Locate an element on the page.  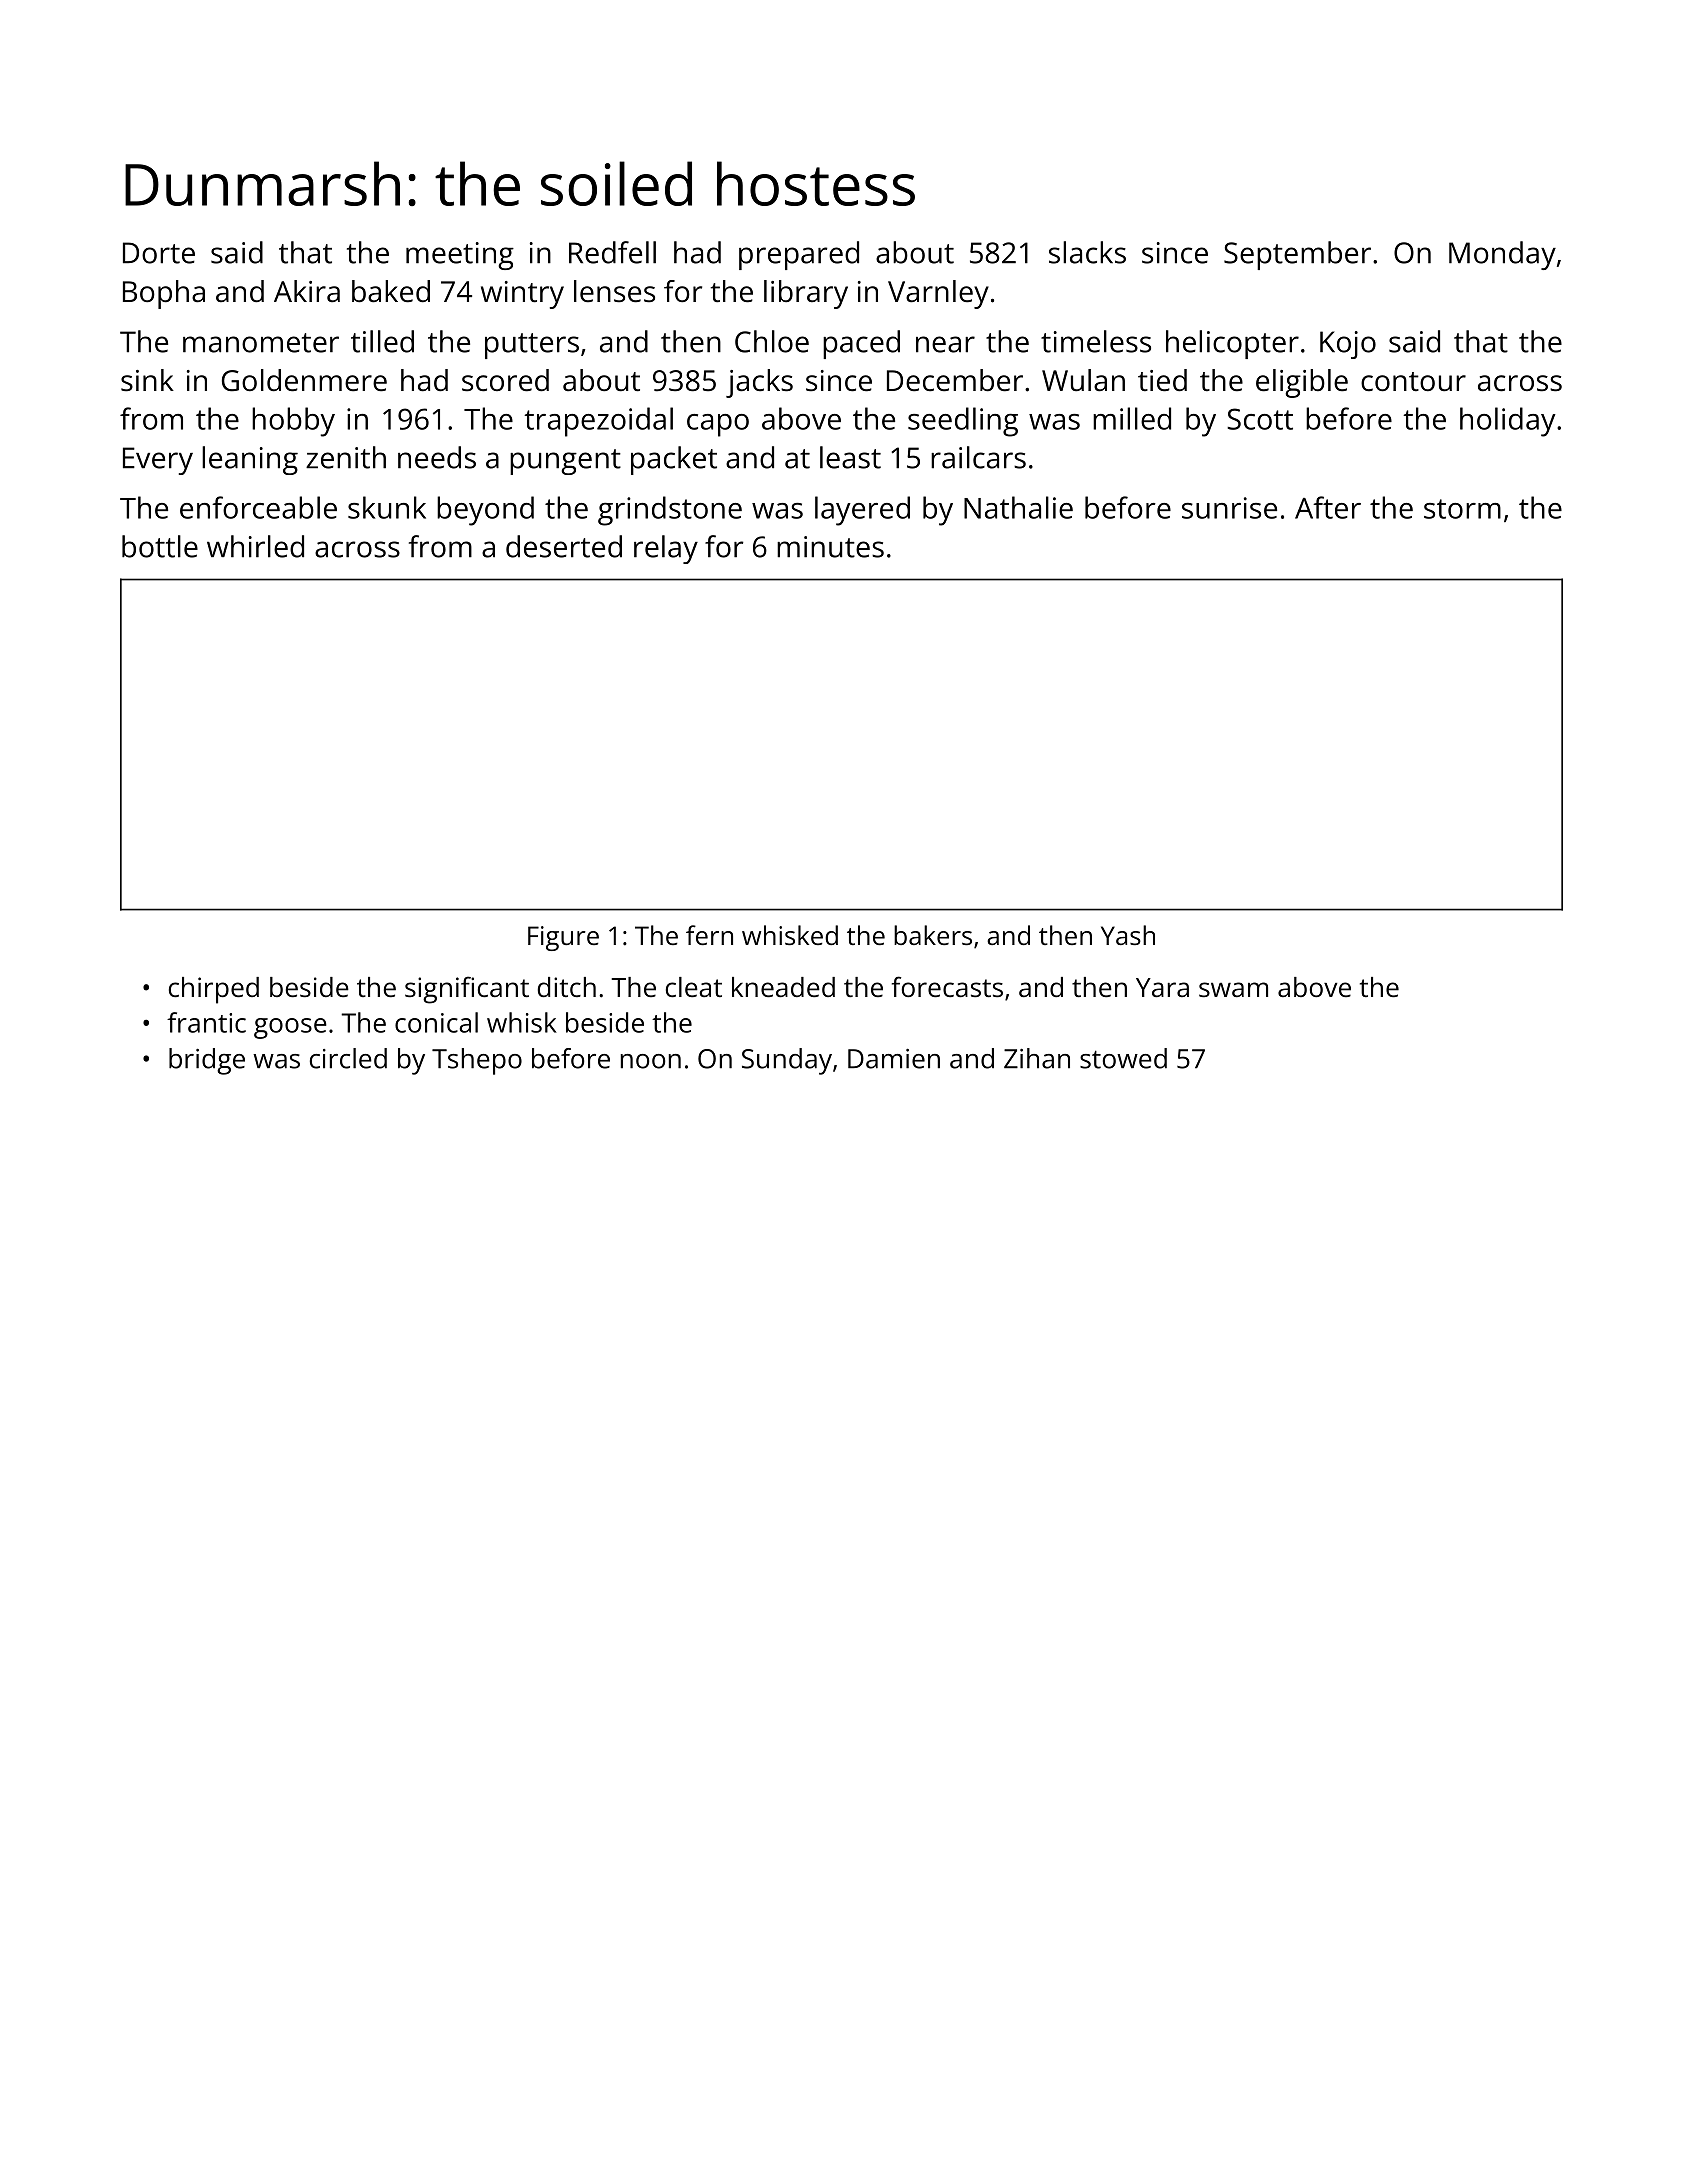
Figure is located at coordinates (563, 938).
